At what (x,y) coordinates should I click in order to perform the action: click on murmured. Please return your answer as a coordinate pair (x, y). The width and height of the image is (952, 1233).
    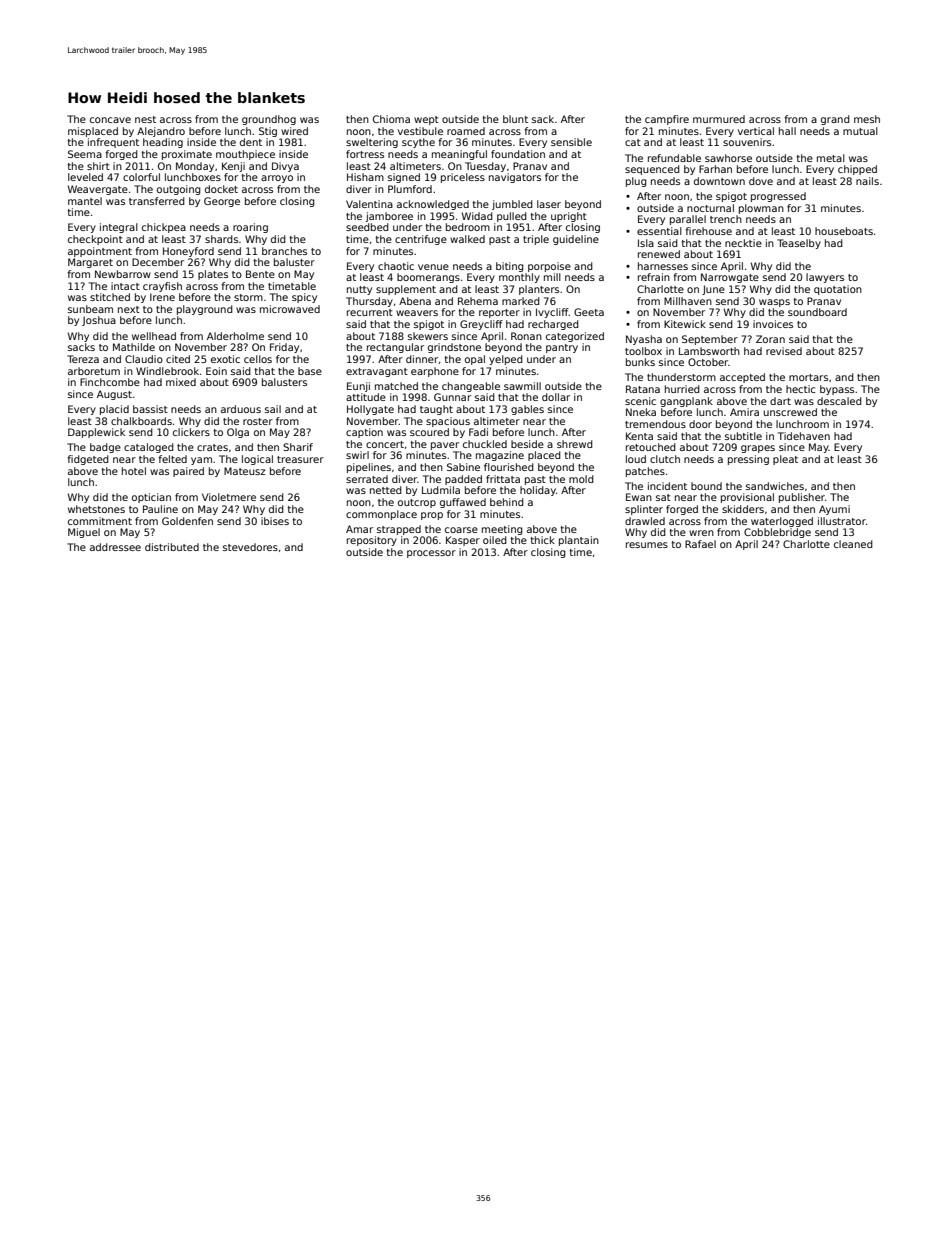
    Looking at the image, I should click on (719, 119).
